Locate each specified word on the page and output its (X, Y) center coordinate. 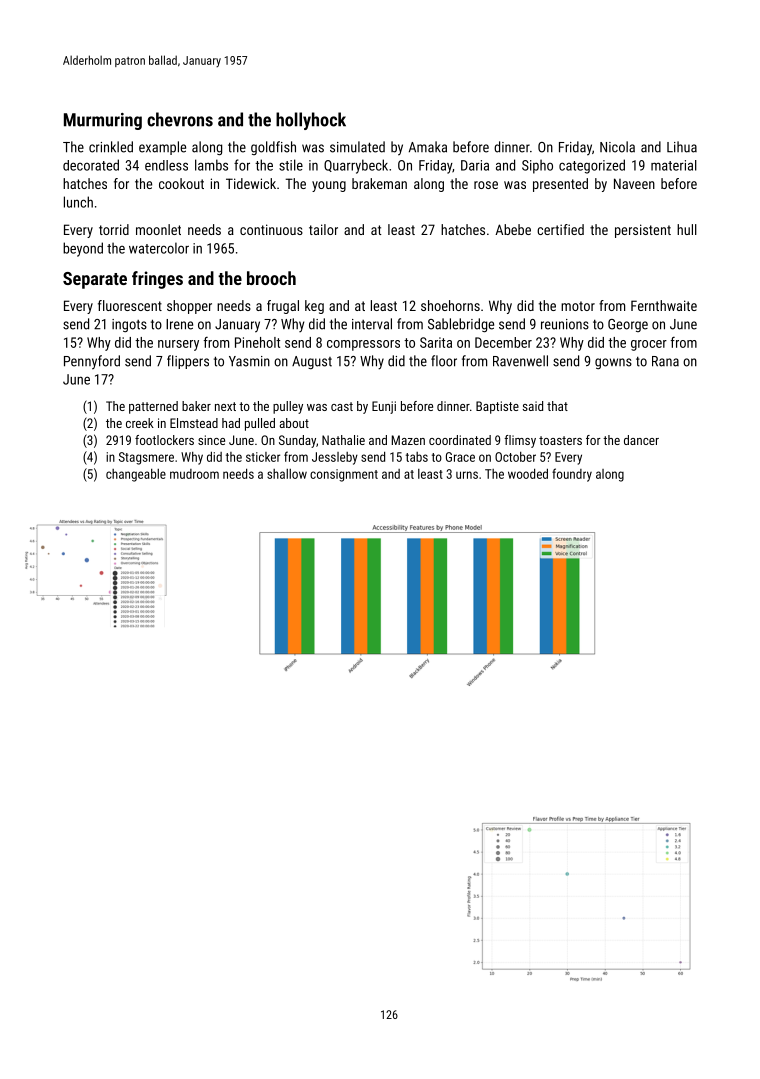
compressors (363, 345)
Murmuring (103, 121)
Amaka (428, 147)
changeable (136, 475)
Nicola (617, 147)
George (628, 325)
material (674, 165)
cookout (181, 183)
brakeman (379, 183)
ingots (129, 325)
